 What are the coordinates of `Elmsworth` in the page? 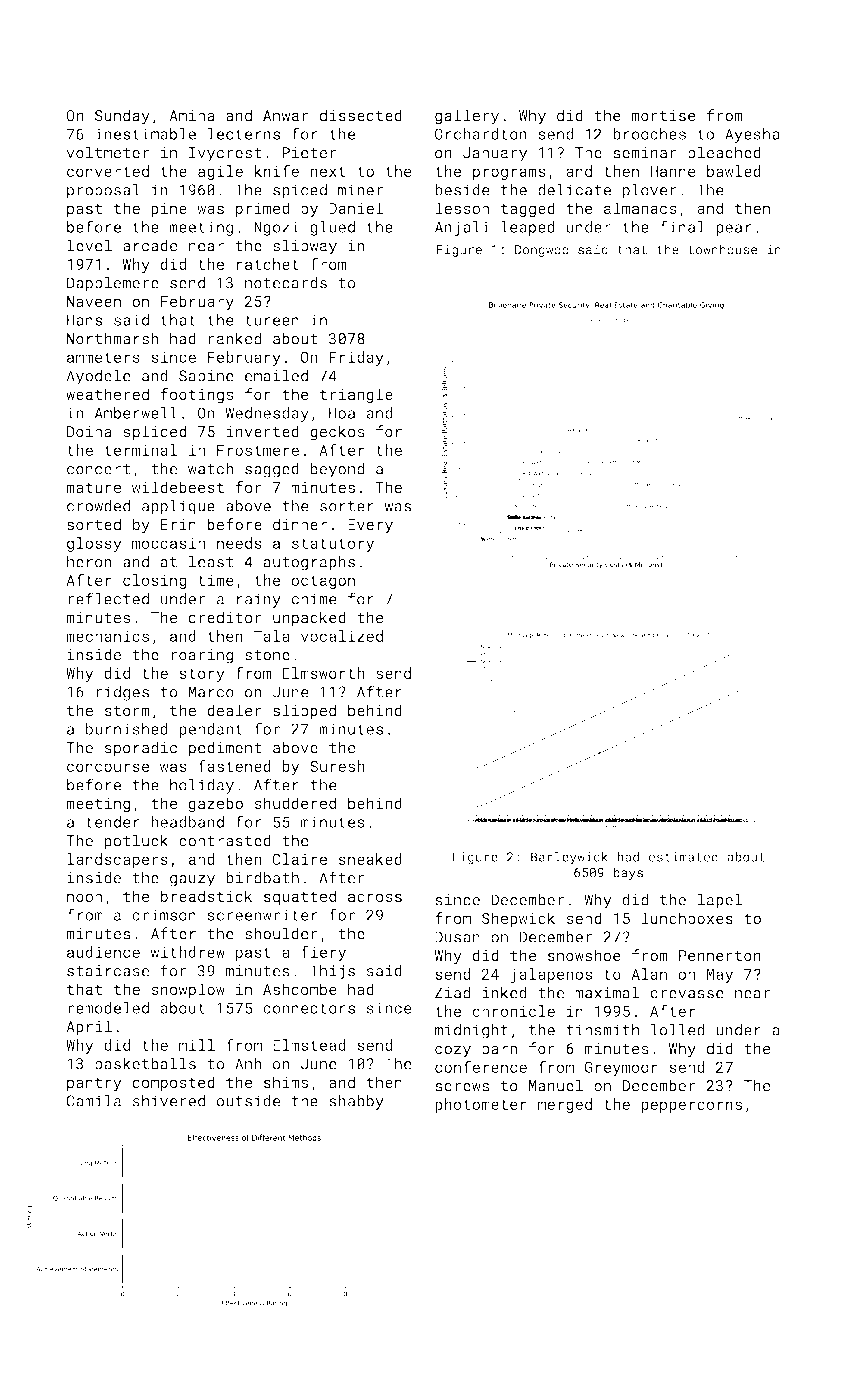 It's located at (323, 673).
